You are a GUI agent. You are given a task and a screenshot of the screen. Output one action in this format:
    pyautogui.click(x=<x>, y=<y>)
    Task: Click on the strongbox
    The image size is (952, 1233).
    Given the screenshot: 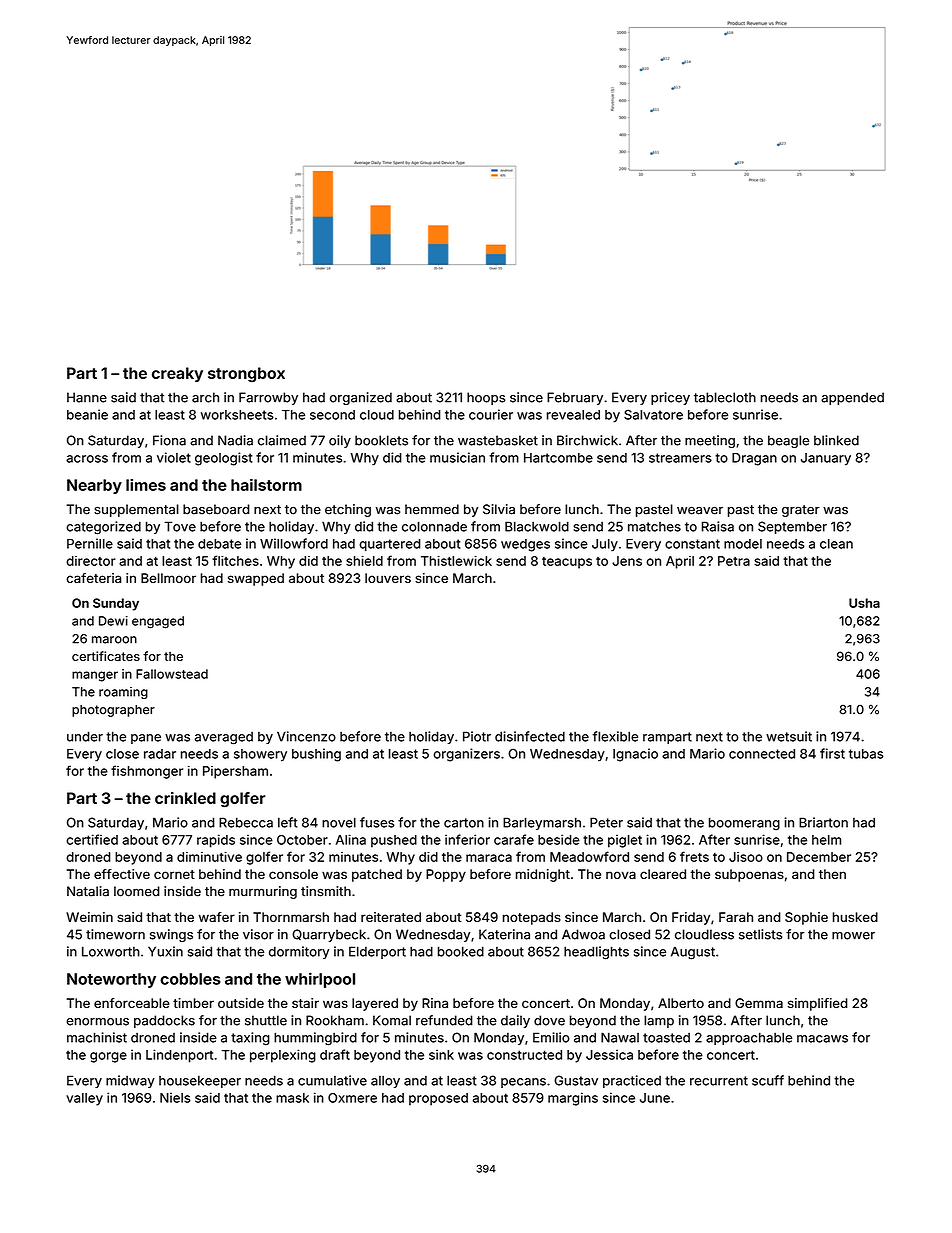 What is the action you would take?
    pyautogui.click(x=246, y=374)
